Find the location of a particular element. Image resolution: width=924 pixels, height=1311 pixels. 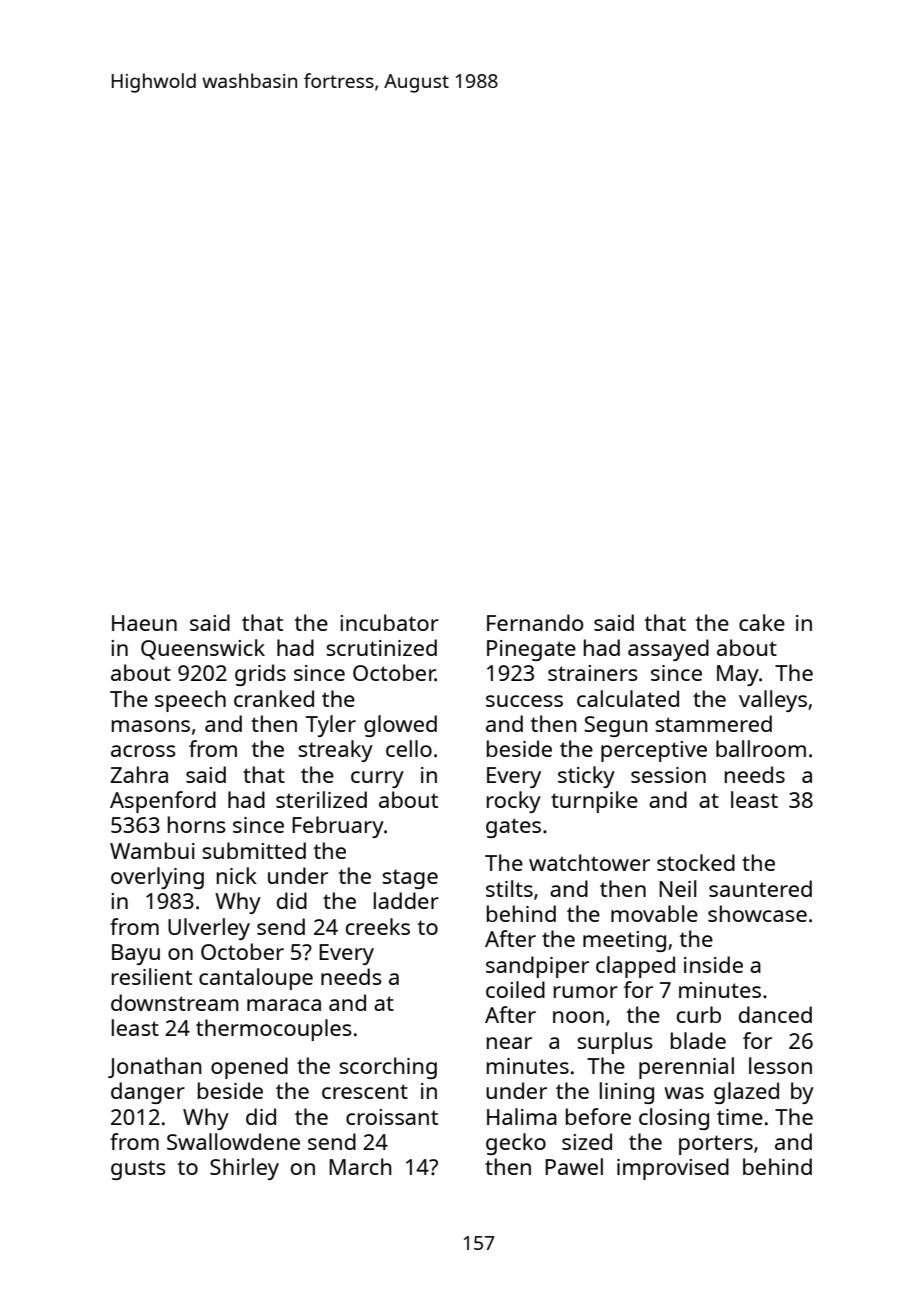

near is located at coordinates (509, 1043).
